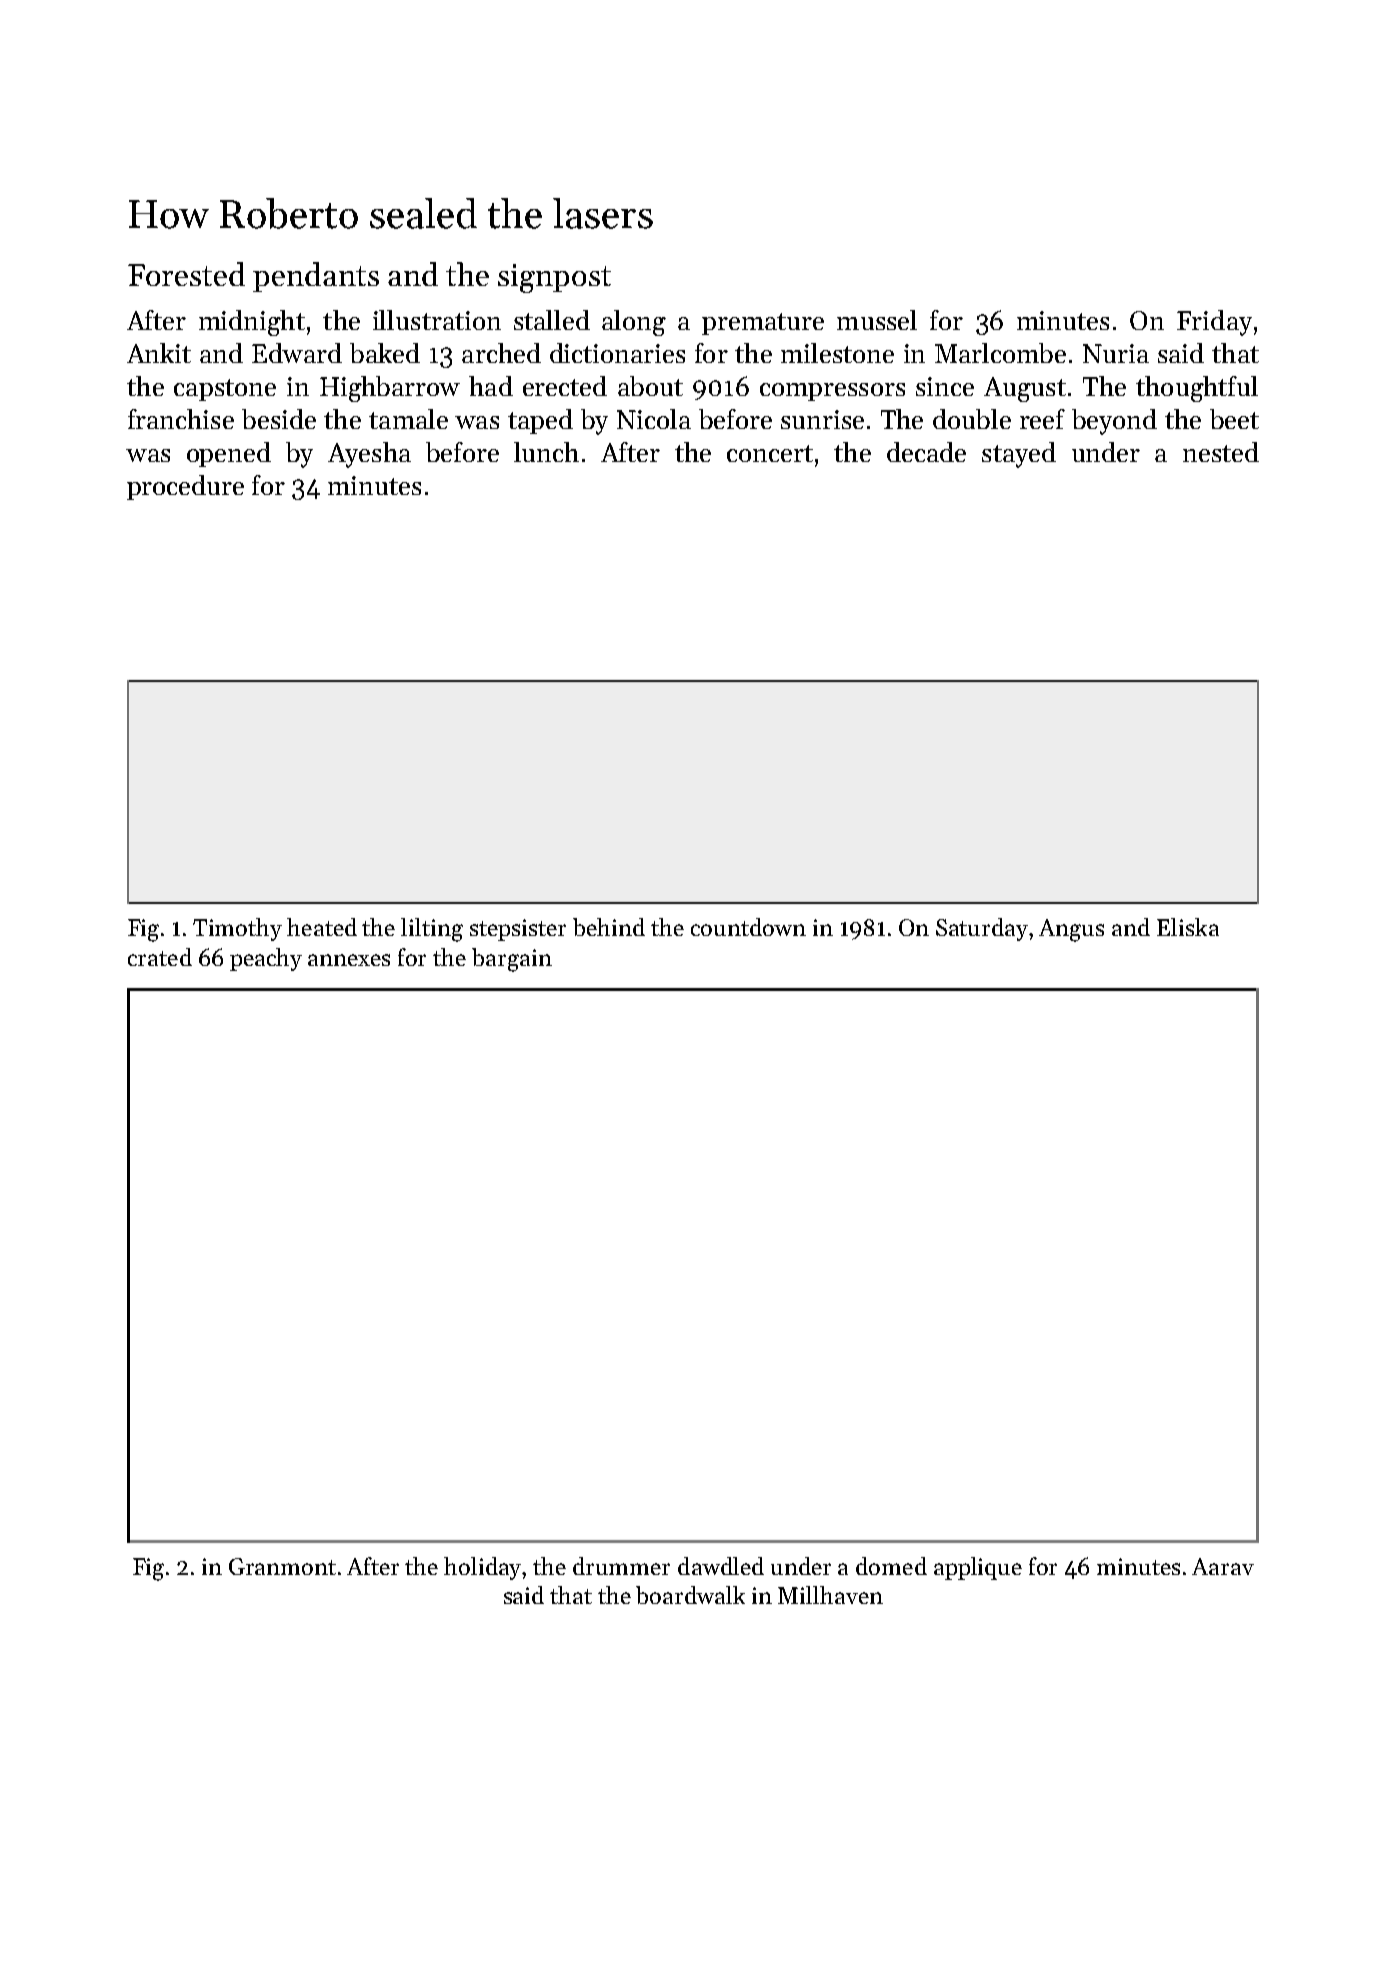  What do you see at coordinates (609, 927) in the screenshot?
I see `behind` at bounding box center [609, 927].
